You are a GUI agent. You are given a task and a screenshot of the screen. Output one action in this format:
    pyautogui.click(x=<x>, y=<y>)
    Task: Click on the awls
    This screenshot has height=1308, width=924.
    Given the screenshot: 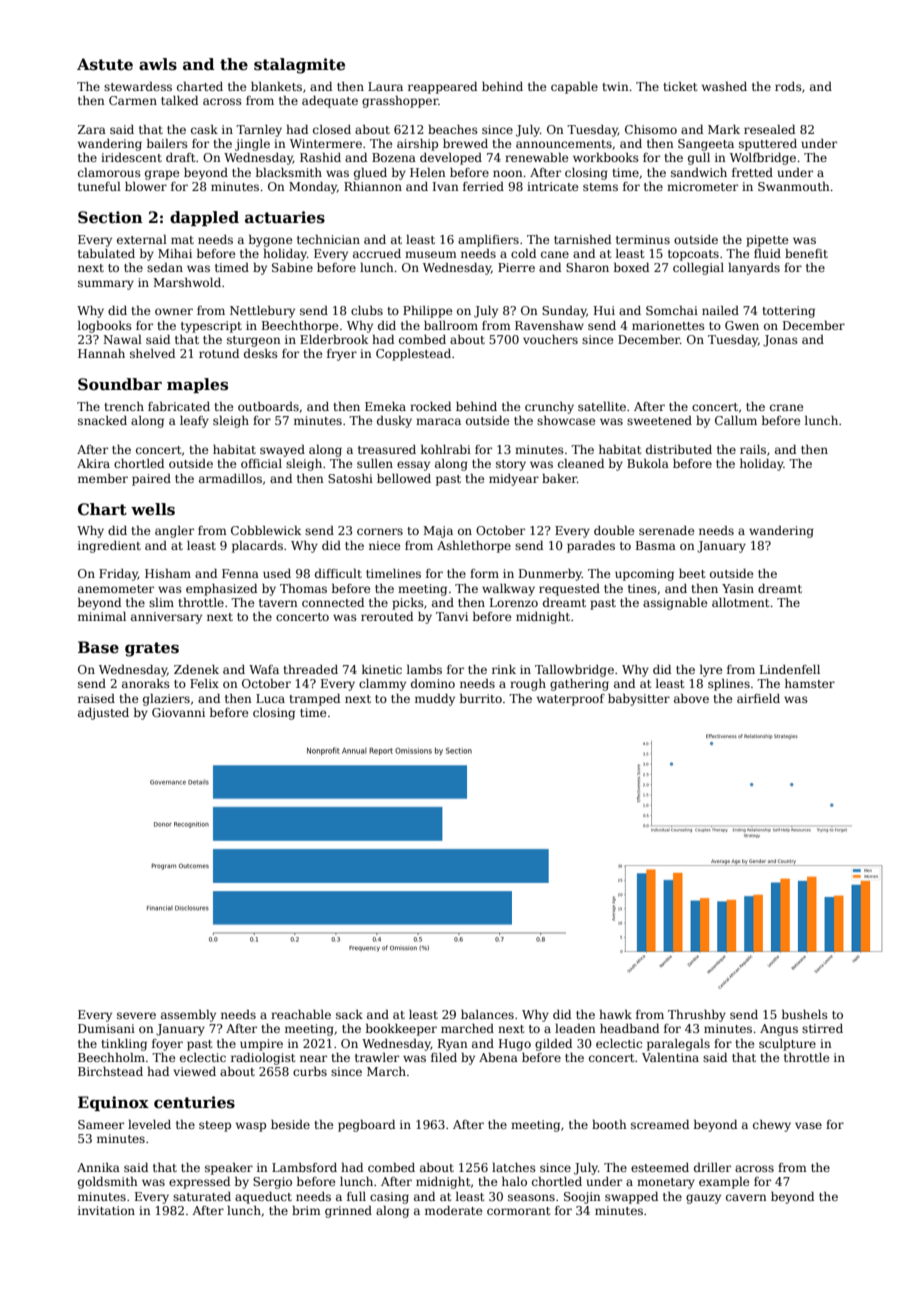 What is the action you would take?
    pyautogui.click(x=158, y=64)
